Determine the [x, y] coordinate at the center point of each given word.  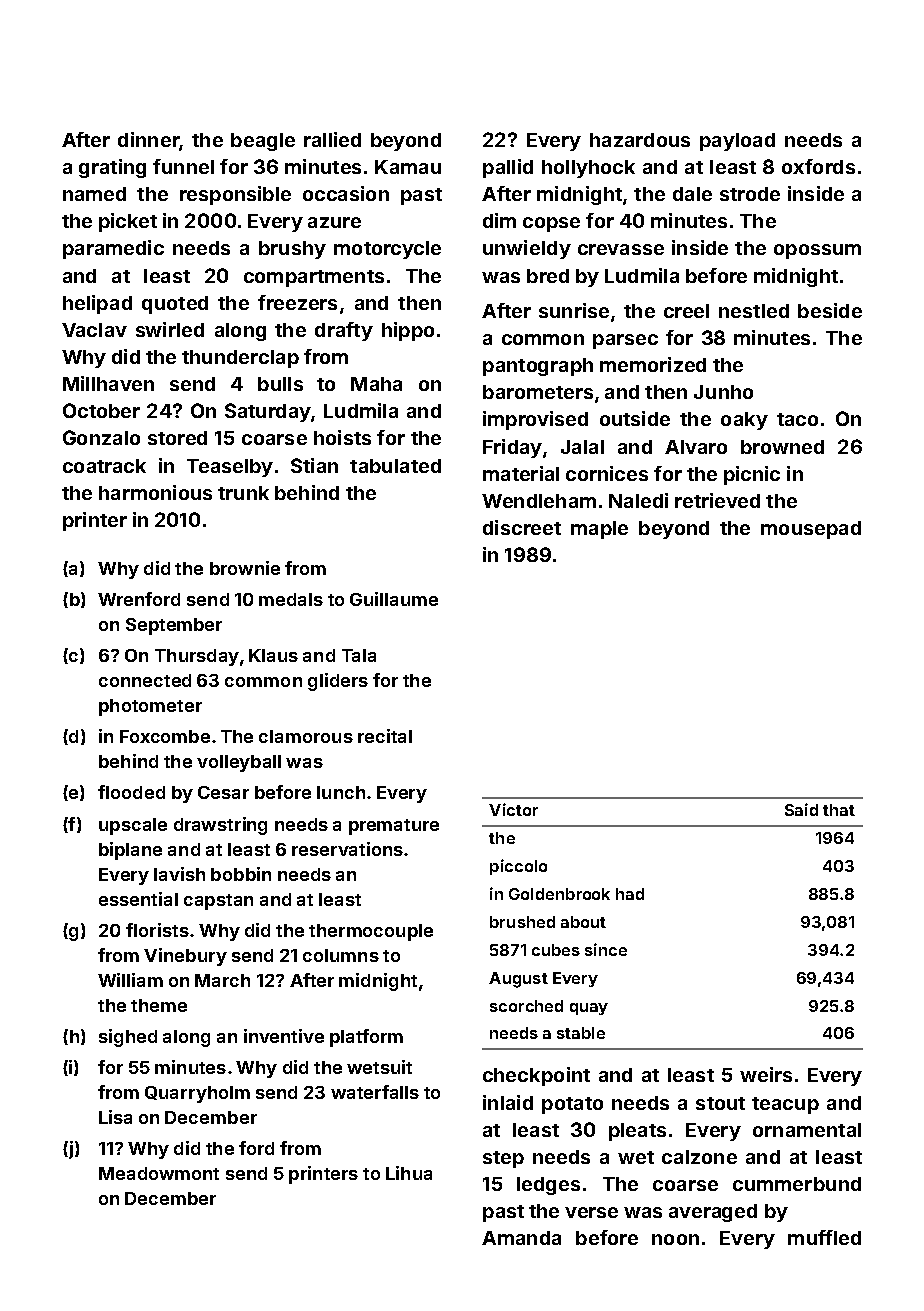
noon [675, 1239]
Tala [359, 655]
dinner [148, 139]
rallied [332, 139]
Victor [513, 809]
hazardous [640, 140]
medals [291, 599]
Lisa [115, 1117]
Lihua [409, 1173]
